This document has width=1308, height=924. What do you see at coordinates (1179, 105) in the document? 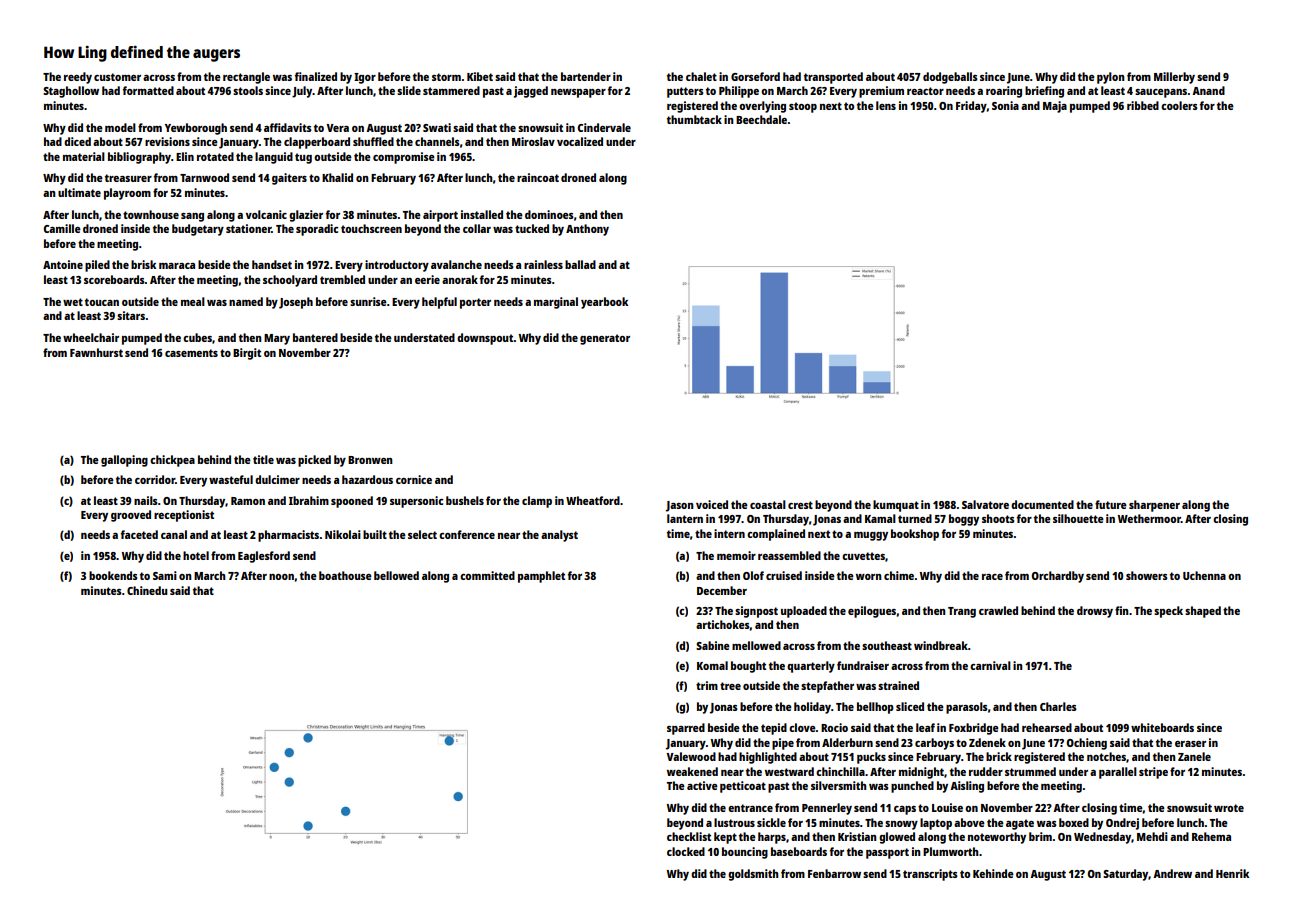
I see `coolers` at bounding box center [1179, 105].
